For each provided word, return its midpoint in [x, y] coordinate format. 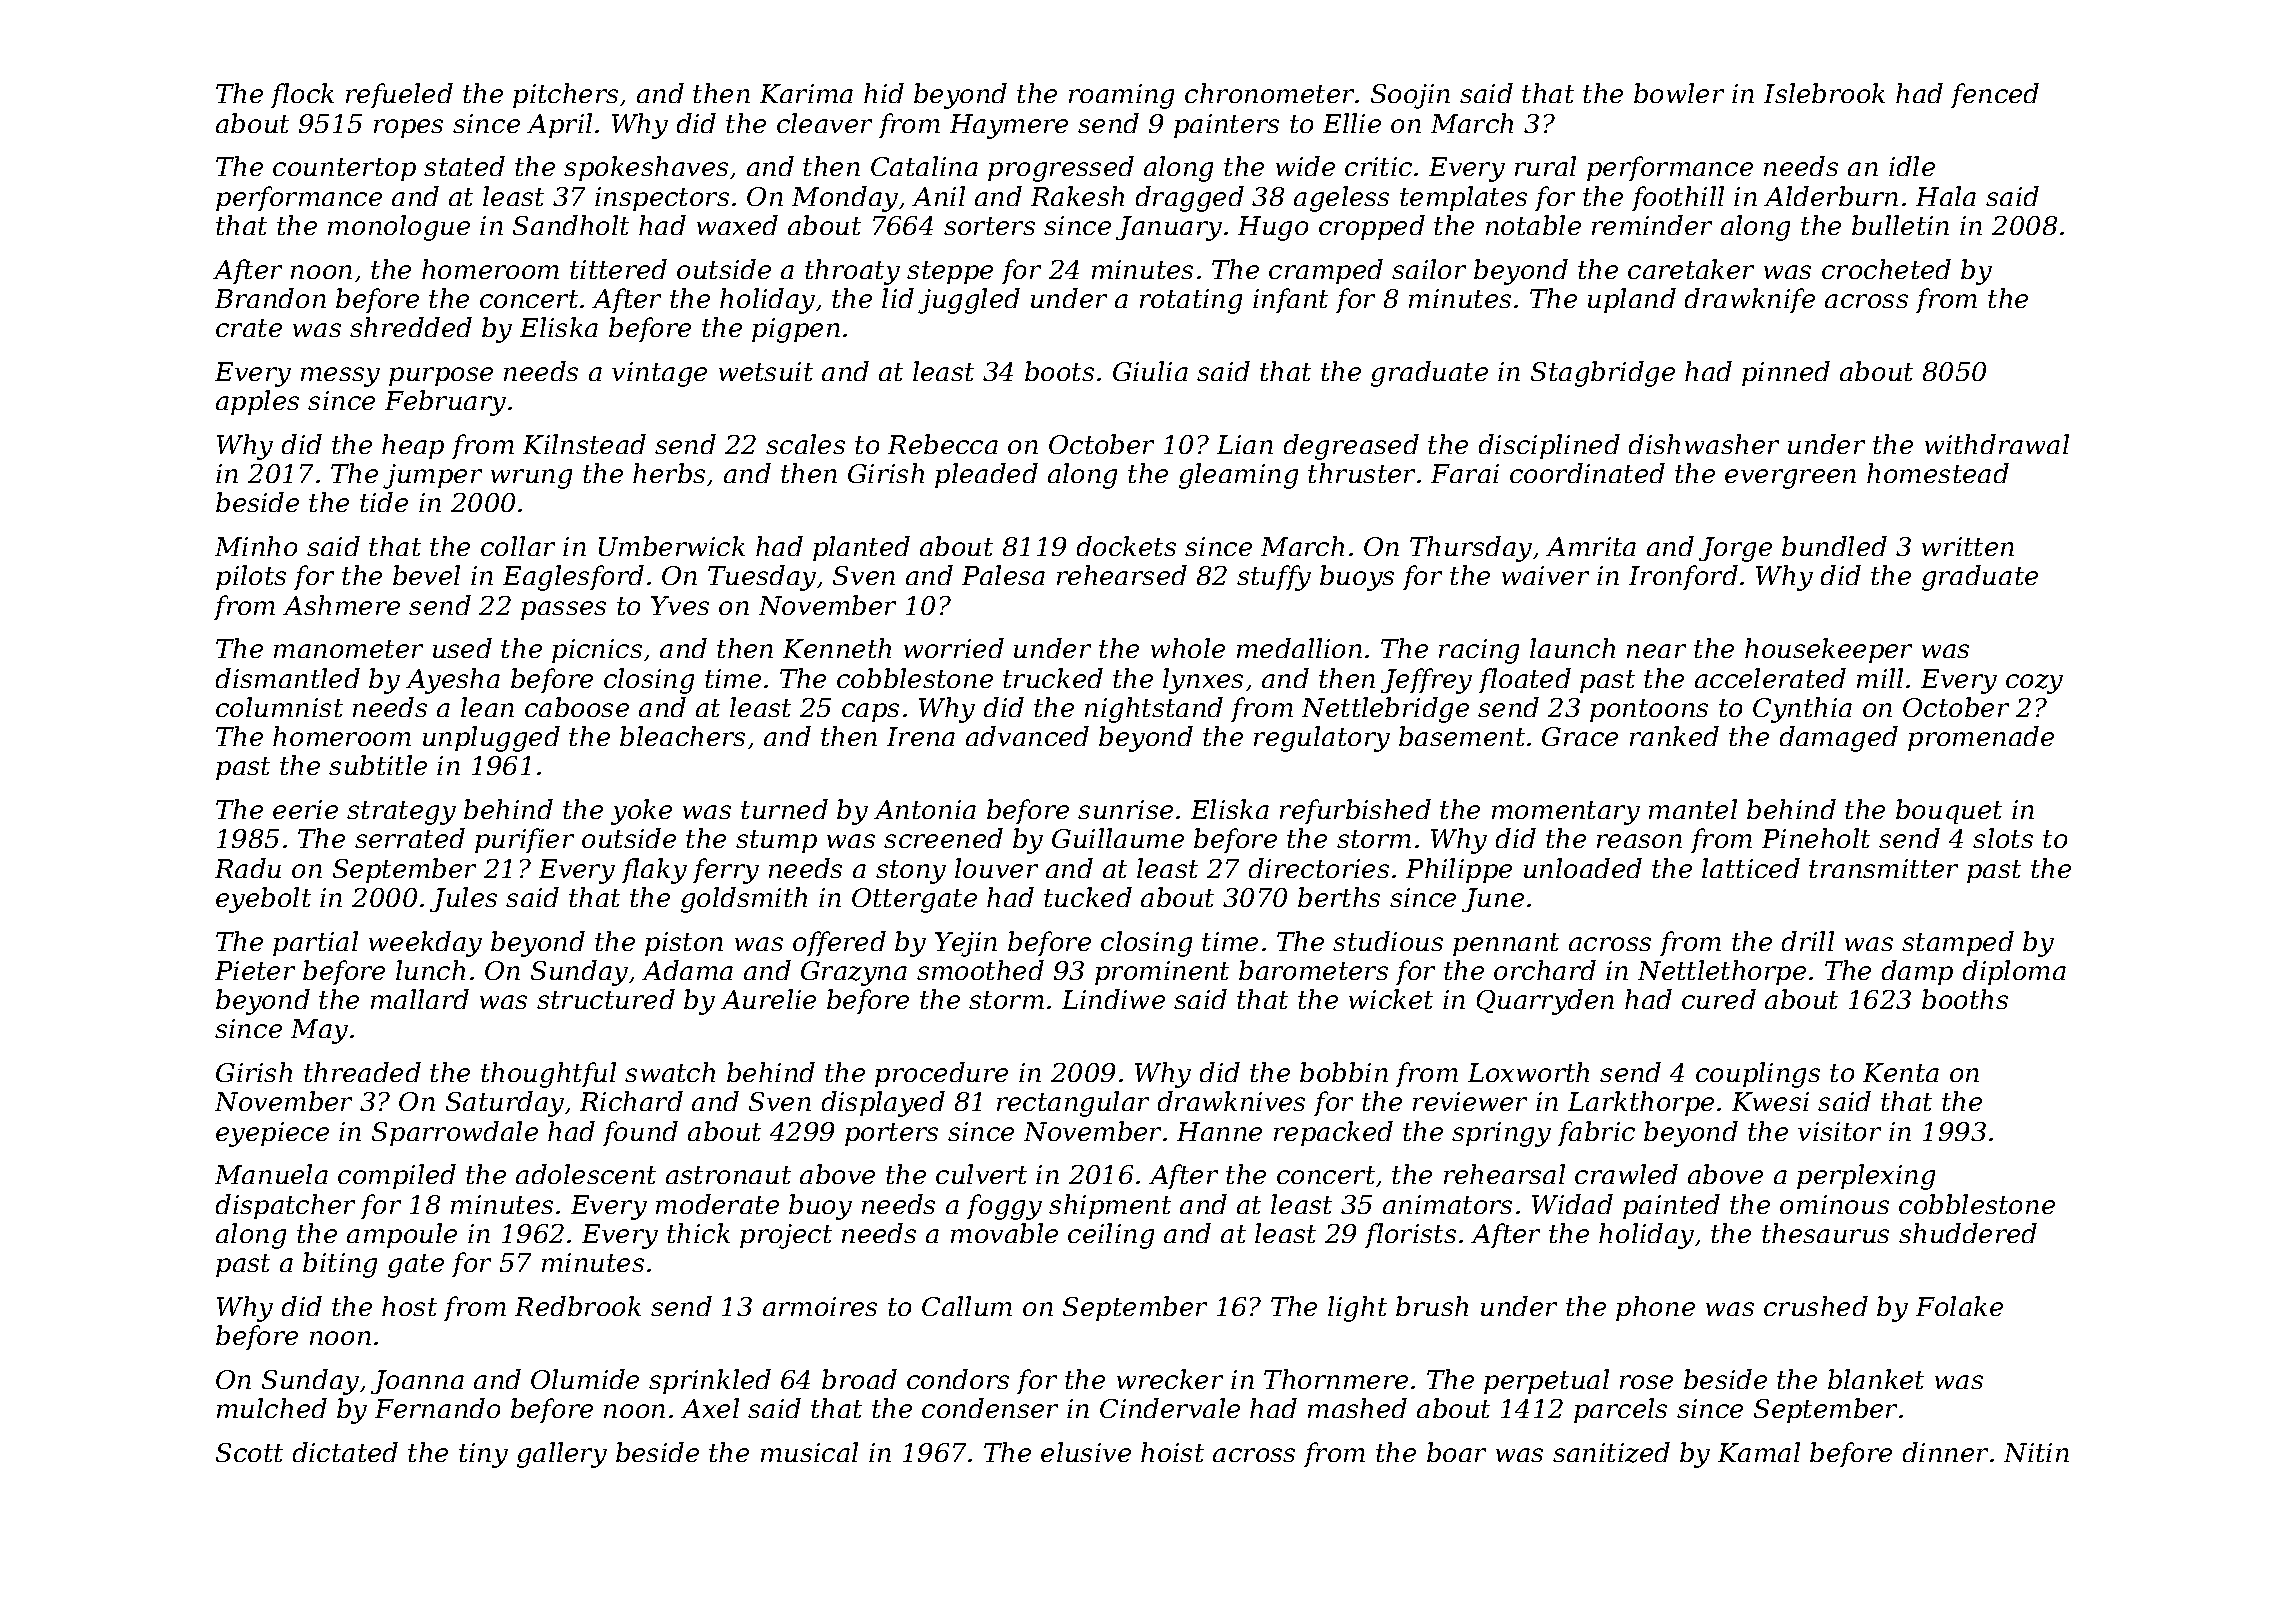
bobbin [1344, 1072]
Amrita [1591, 546]
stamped [1958, 943]
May [319, 1031]
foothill [1678, 198]
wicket [1391, 999]
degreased [1351, 447]
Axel [710, 1408]
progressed [1061, 169]
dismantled [288, 678]
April [559, 125]
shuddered [1968, 1233]
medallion [1299, 648]
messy [340, 377]
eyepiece [272, 1134]
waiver [1545, 575]
